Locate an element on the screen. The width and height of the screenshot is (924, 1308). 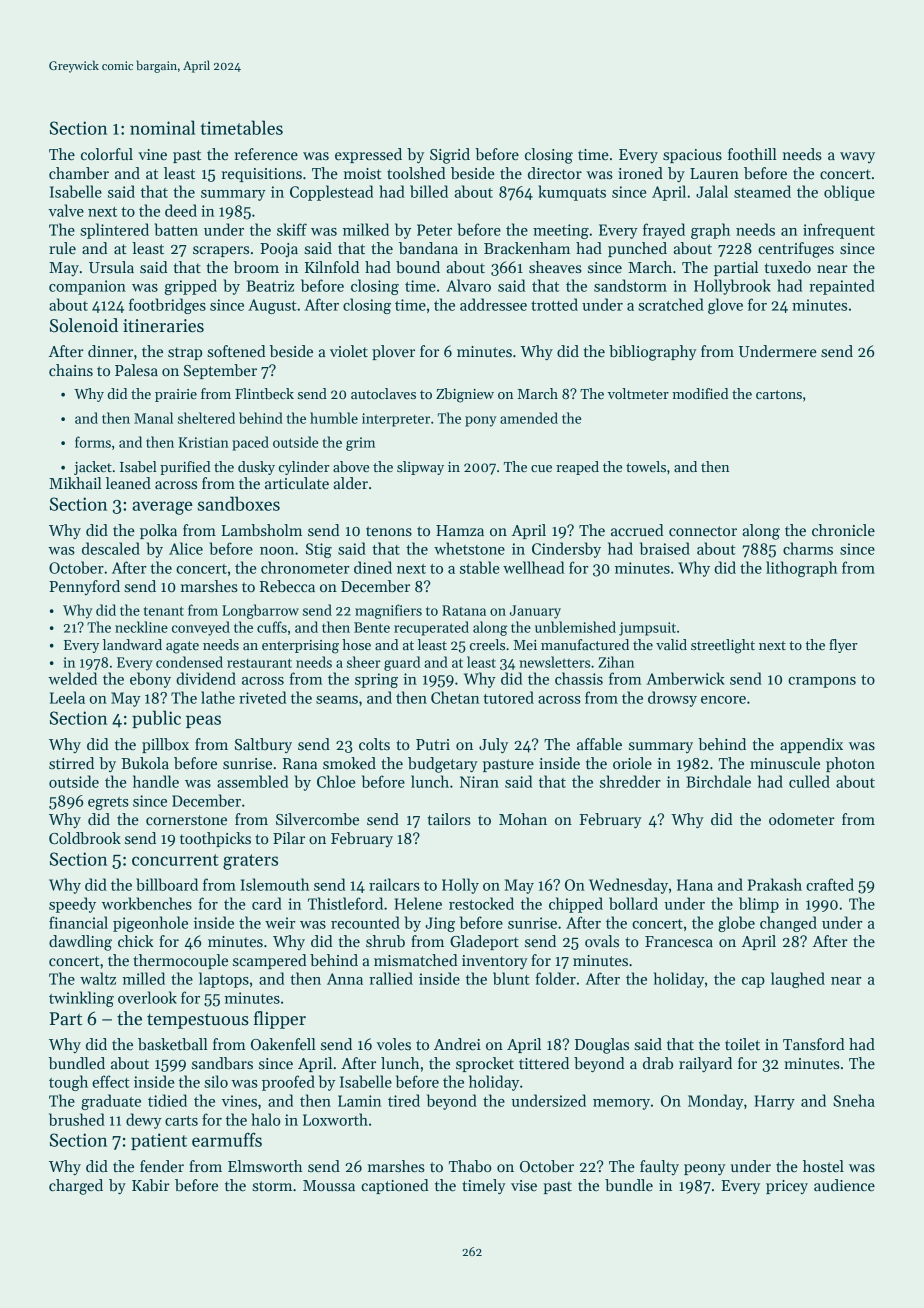
Niran is located at coordinates (479, 782).
